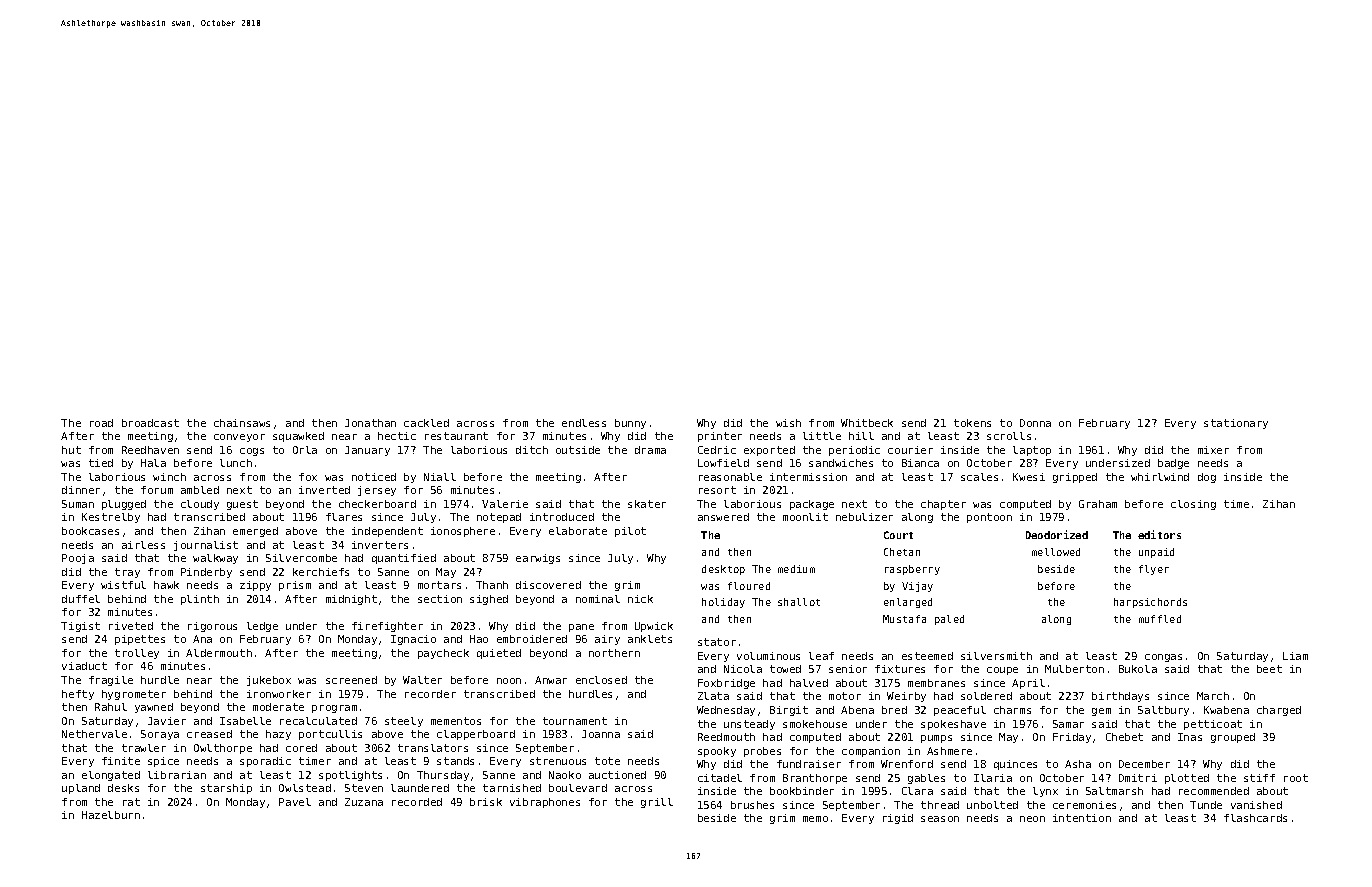 This image has width=1372, height=887. What do you see at coordinates (71, 450) in the image?
I see `hut` at bounding box center [71, 450].
